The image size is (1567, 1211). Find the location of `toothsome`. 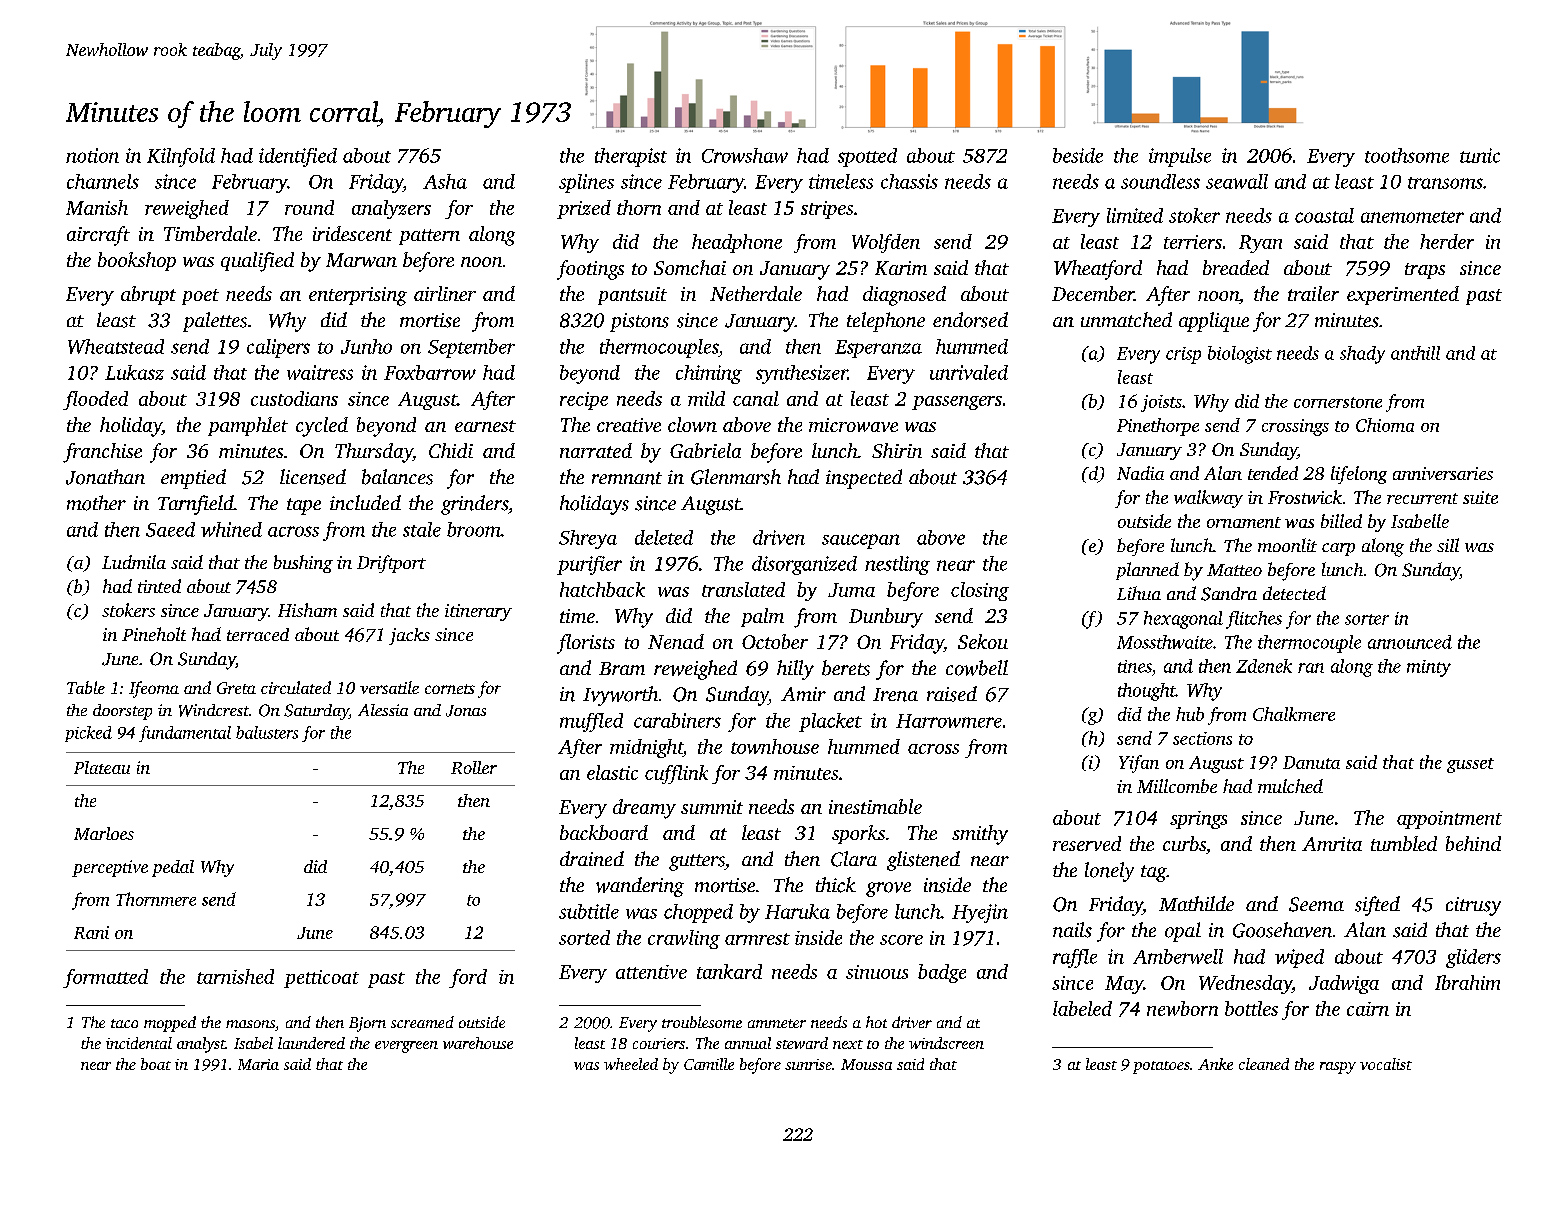

toothsome is located at coordinates (1407, 155).
